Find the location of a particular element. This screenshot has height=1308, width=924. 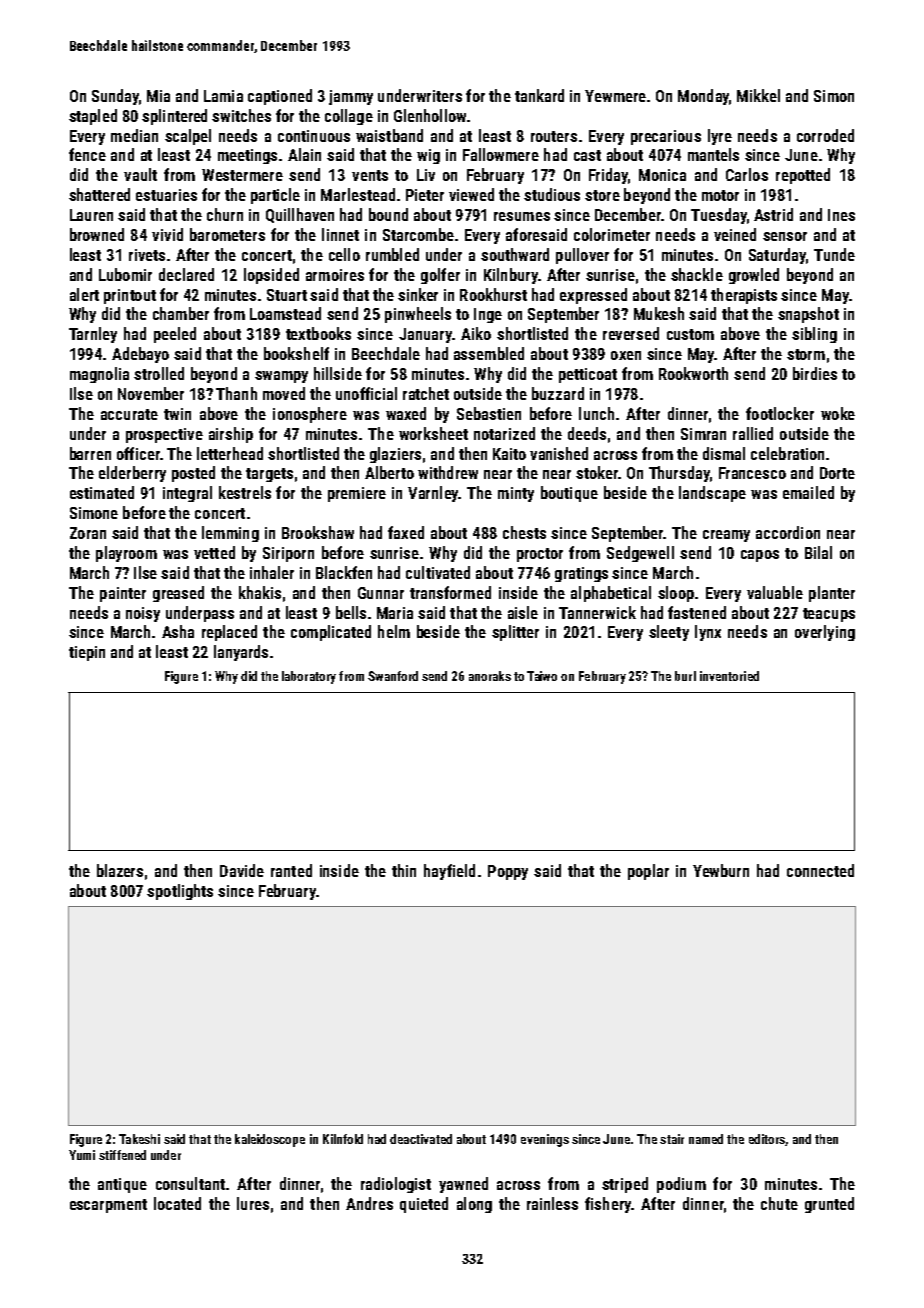

lyre is located at coordinates (720, 137).
